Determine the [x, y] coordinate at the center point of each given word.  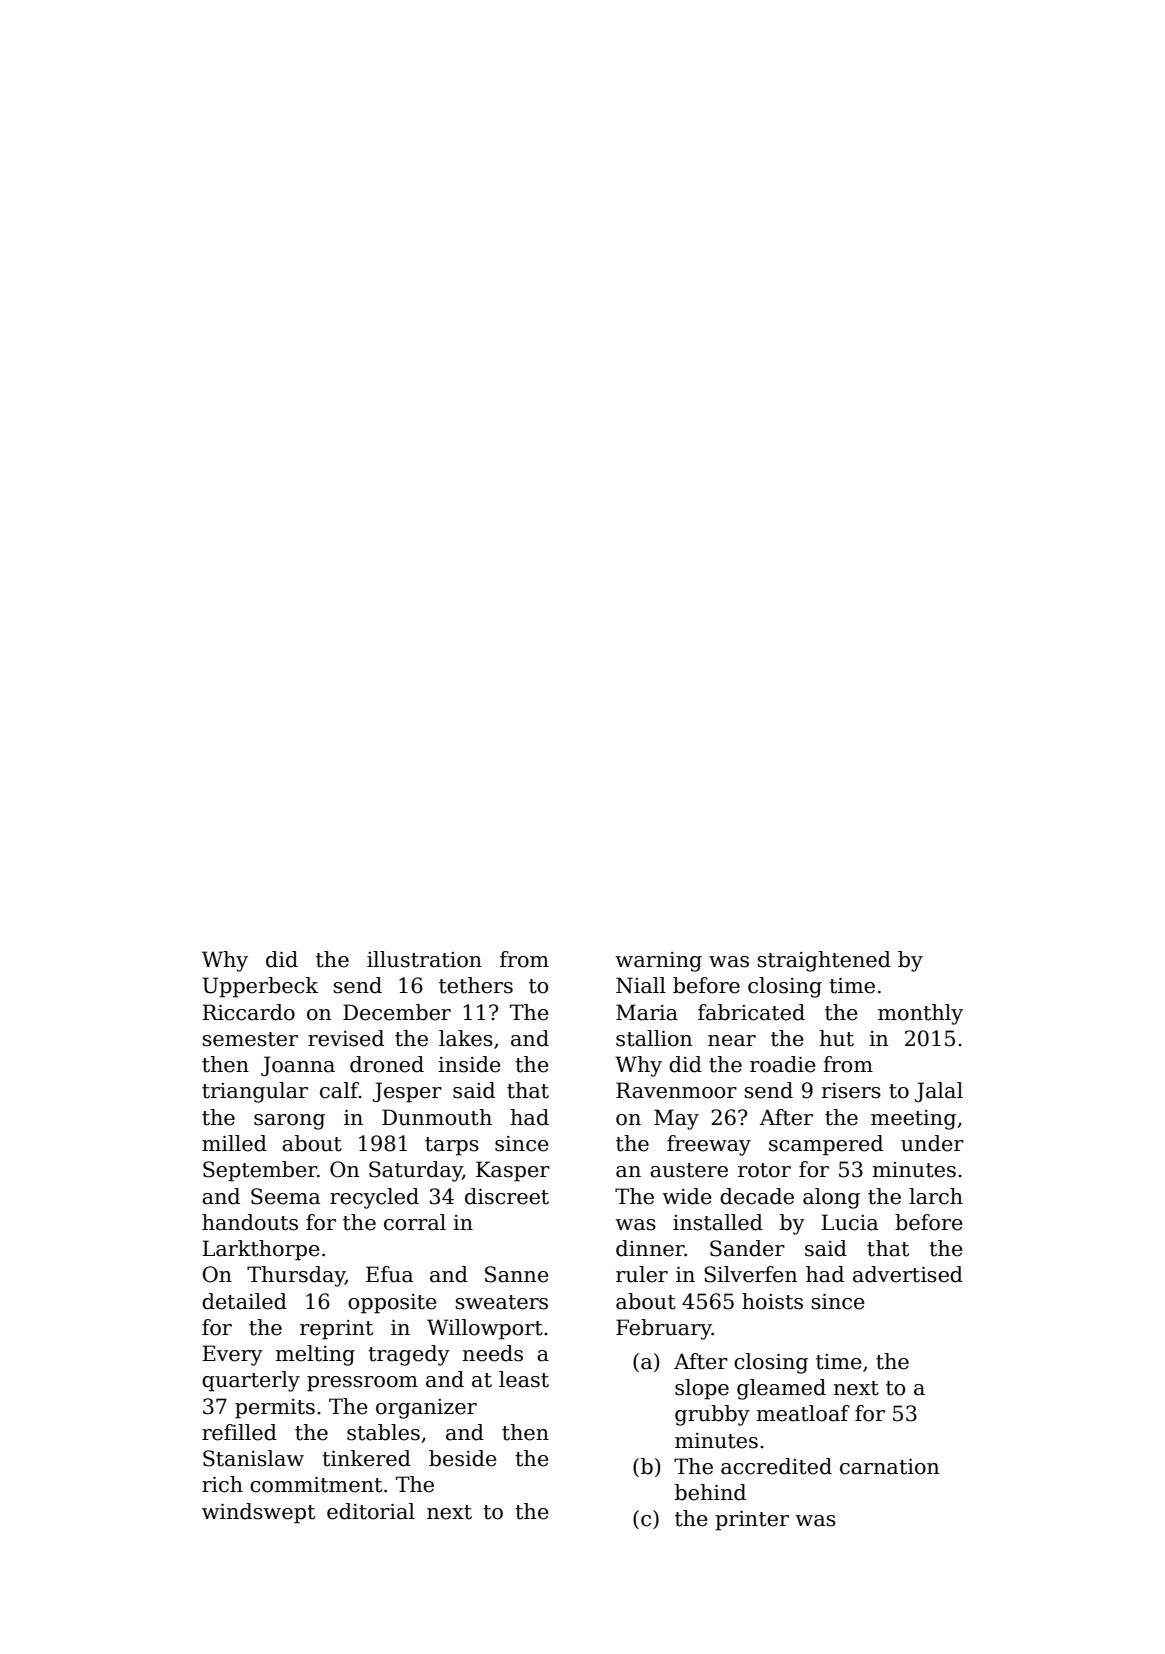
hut [836, 1038]
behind [710, 1492]
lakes [466, 1038]
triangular [255, 1092]
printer [752, 1521]
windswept [258, 1513]
